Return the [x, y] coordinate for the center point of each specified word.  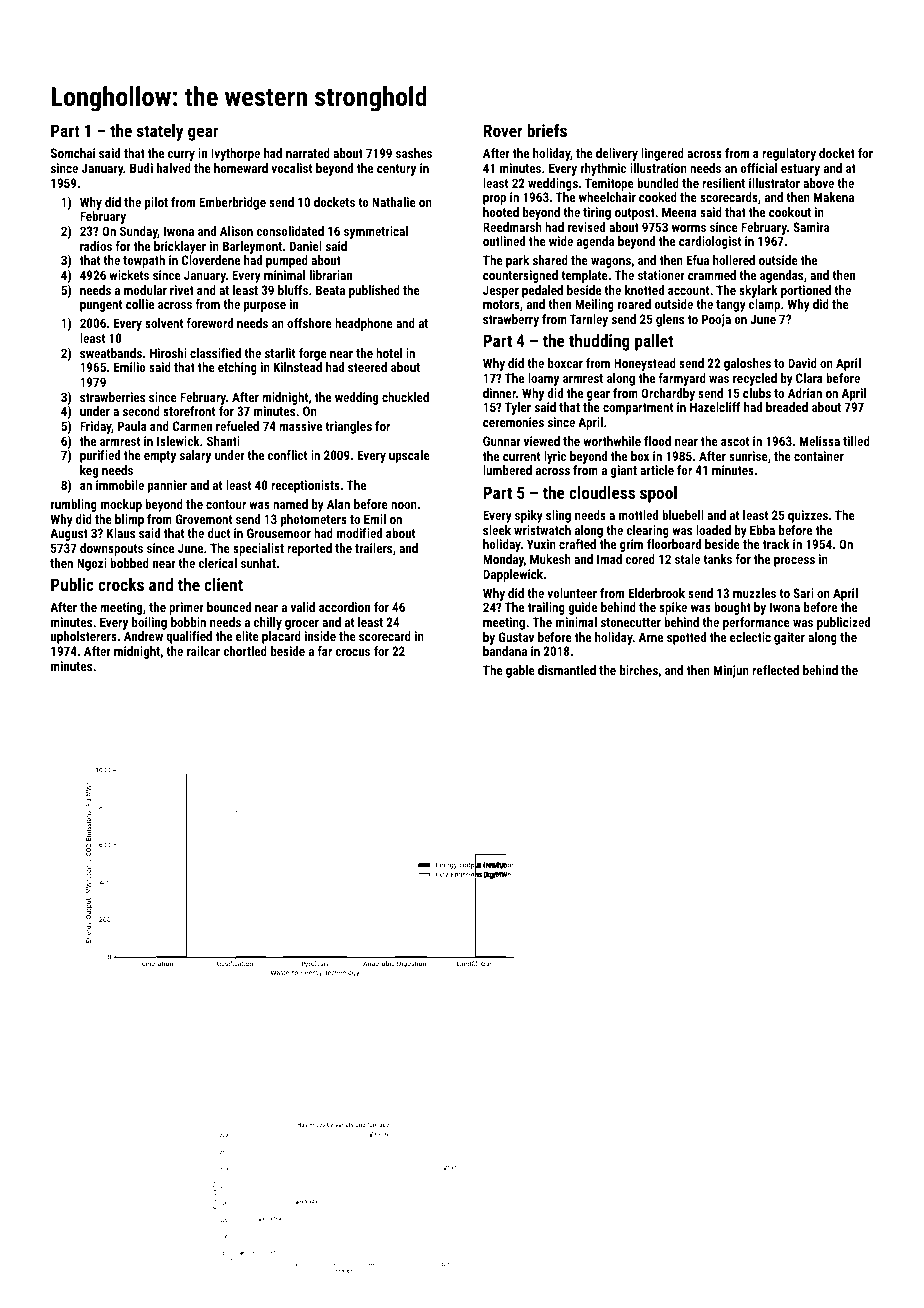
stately [160, 132]
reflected [775, 670]
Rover [503, 130]
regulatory [789, 154]
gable [520, 671]
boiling [149, 623]
